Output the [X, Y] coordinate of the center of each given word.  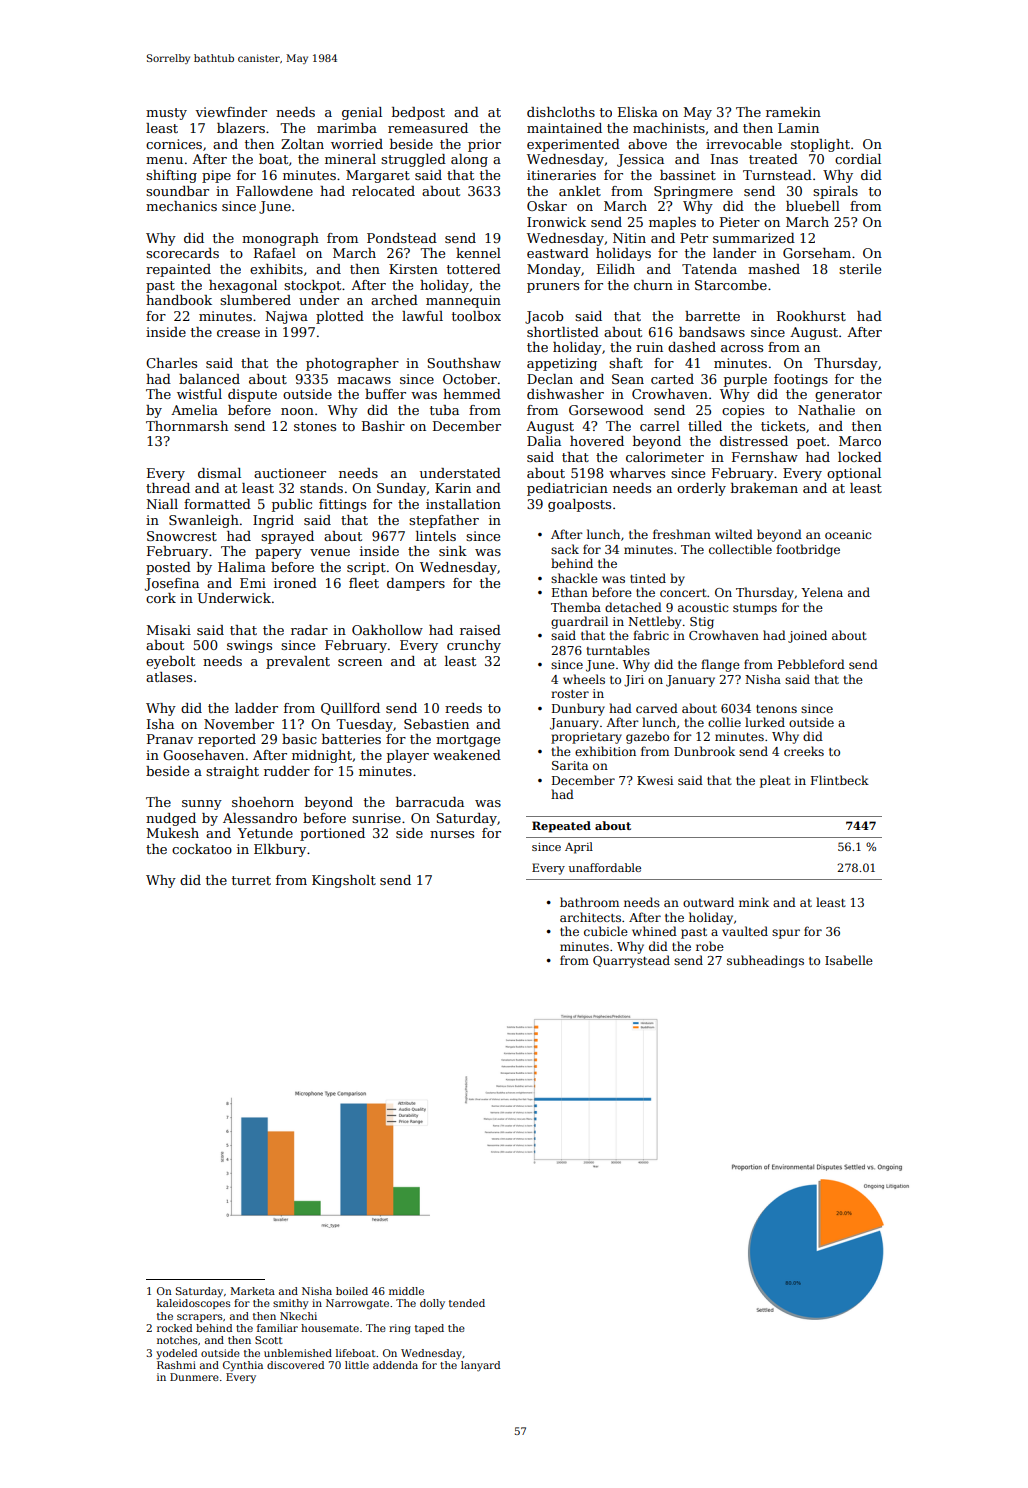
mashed [774, 269]
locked [860, 457]
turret [251, 880]
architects [590, 917]
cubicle [606, 931]
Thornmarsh [187, 426]
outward [708, 902]
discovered [295, 1365]
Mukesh [173, 833]
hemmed [472, 394]
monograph [280, 239]
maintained [564, 128]
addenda [395, 1365]
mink [754, 902]
